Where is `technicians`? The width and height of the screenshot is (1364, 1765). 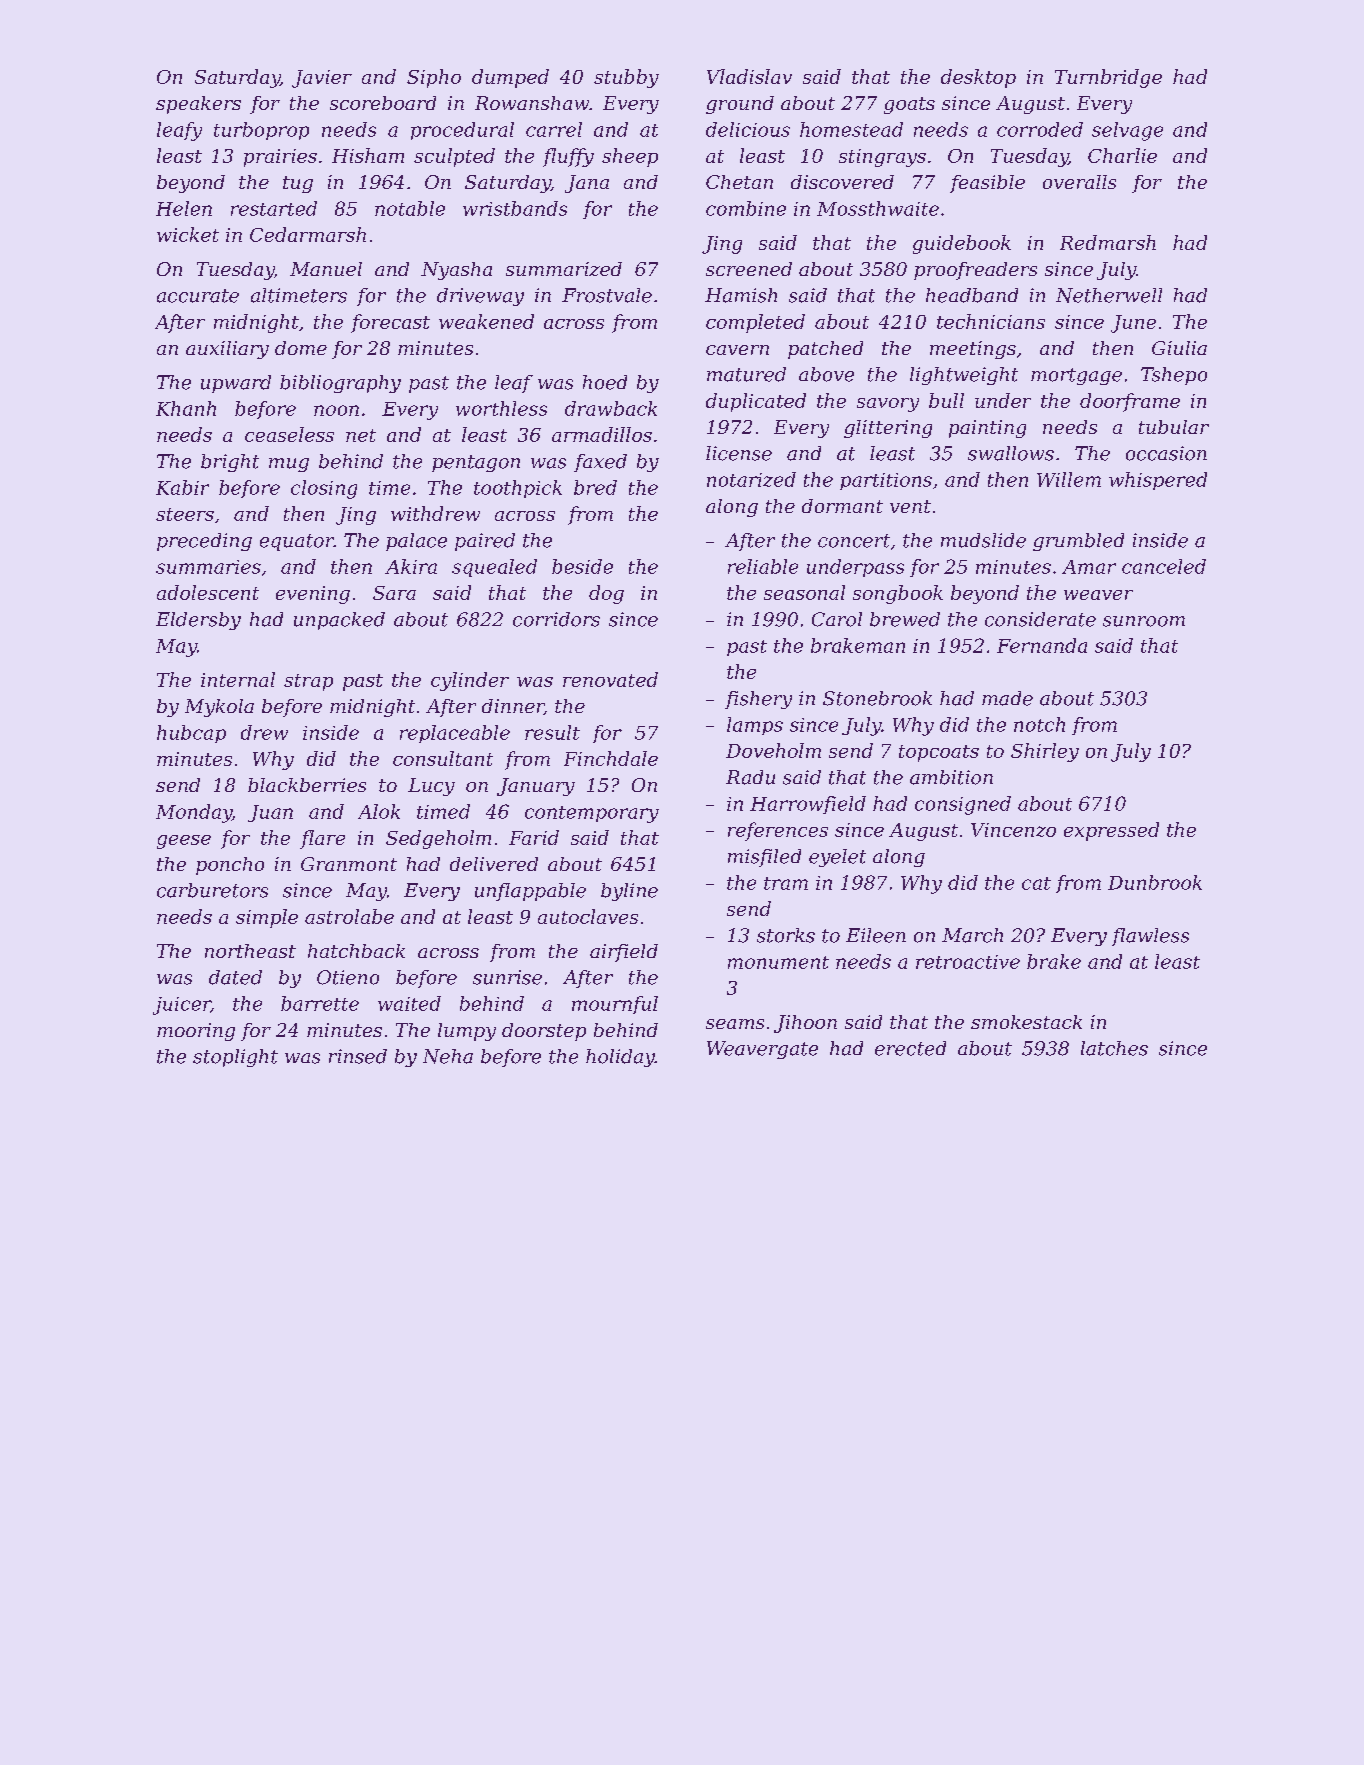 technicians is located at coordinates (991, 321).
